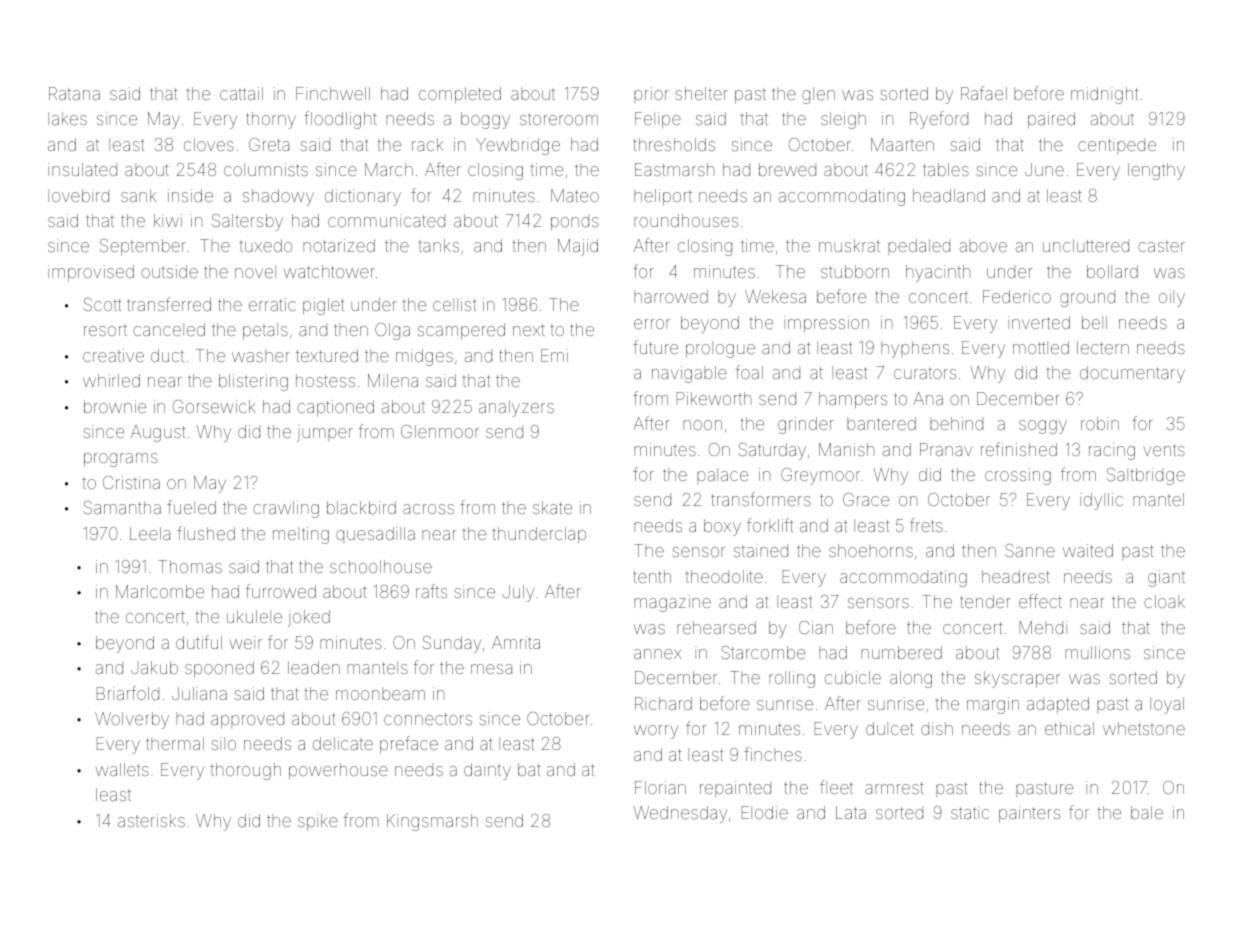 This screenshot has width=1233, height=952. I want to click on wallets, so click(122, 769).
